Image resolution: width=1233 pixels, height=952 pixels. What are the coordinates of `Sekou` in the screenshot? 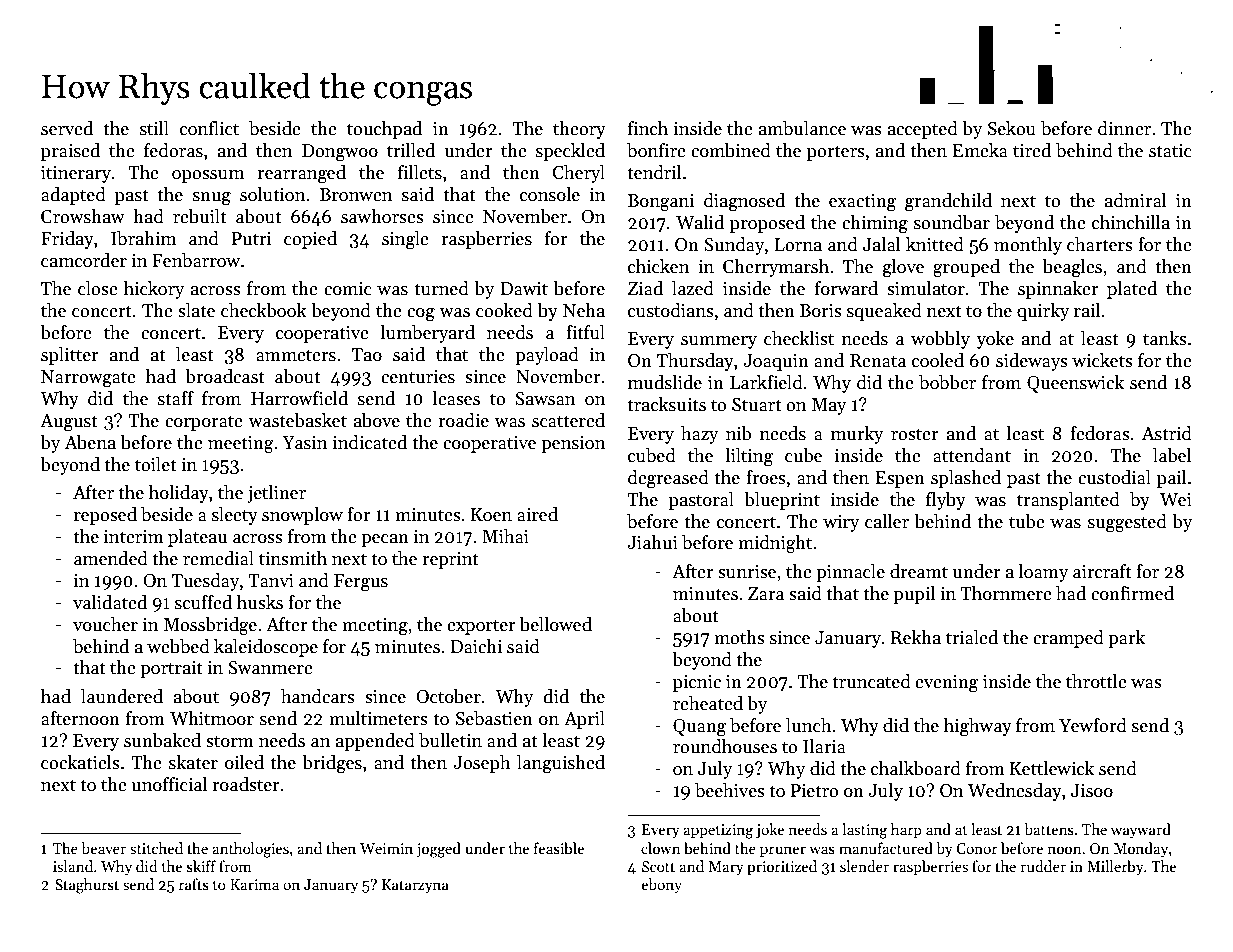 It's located at (1012, 128).
